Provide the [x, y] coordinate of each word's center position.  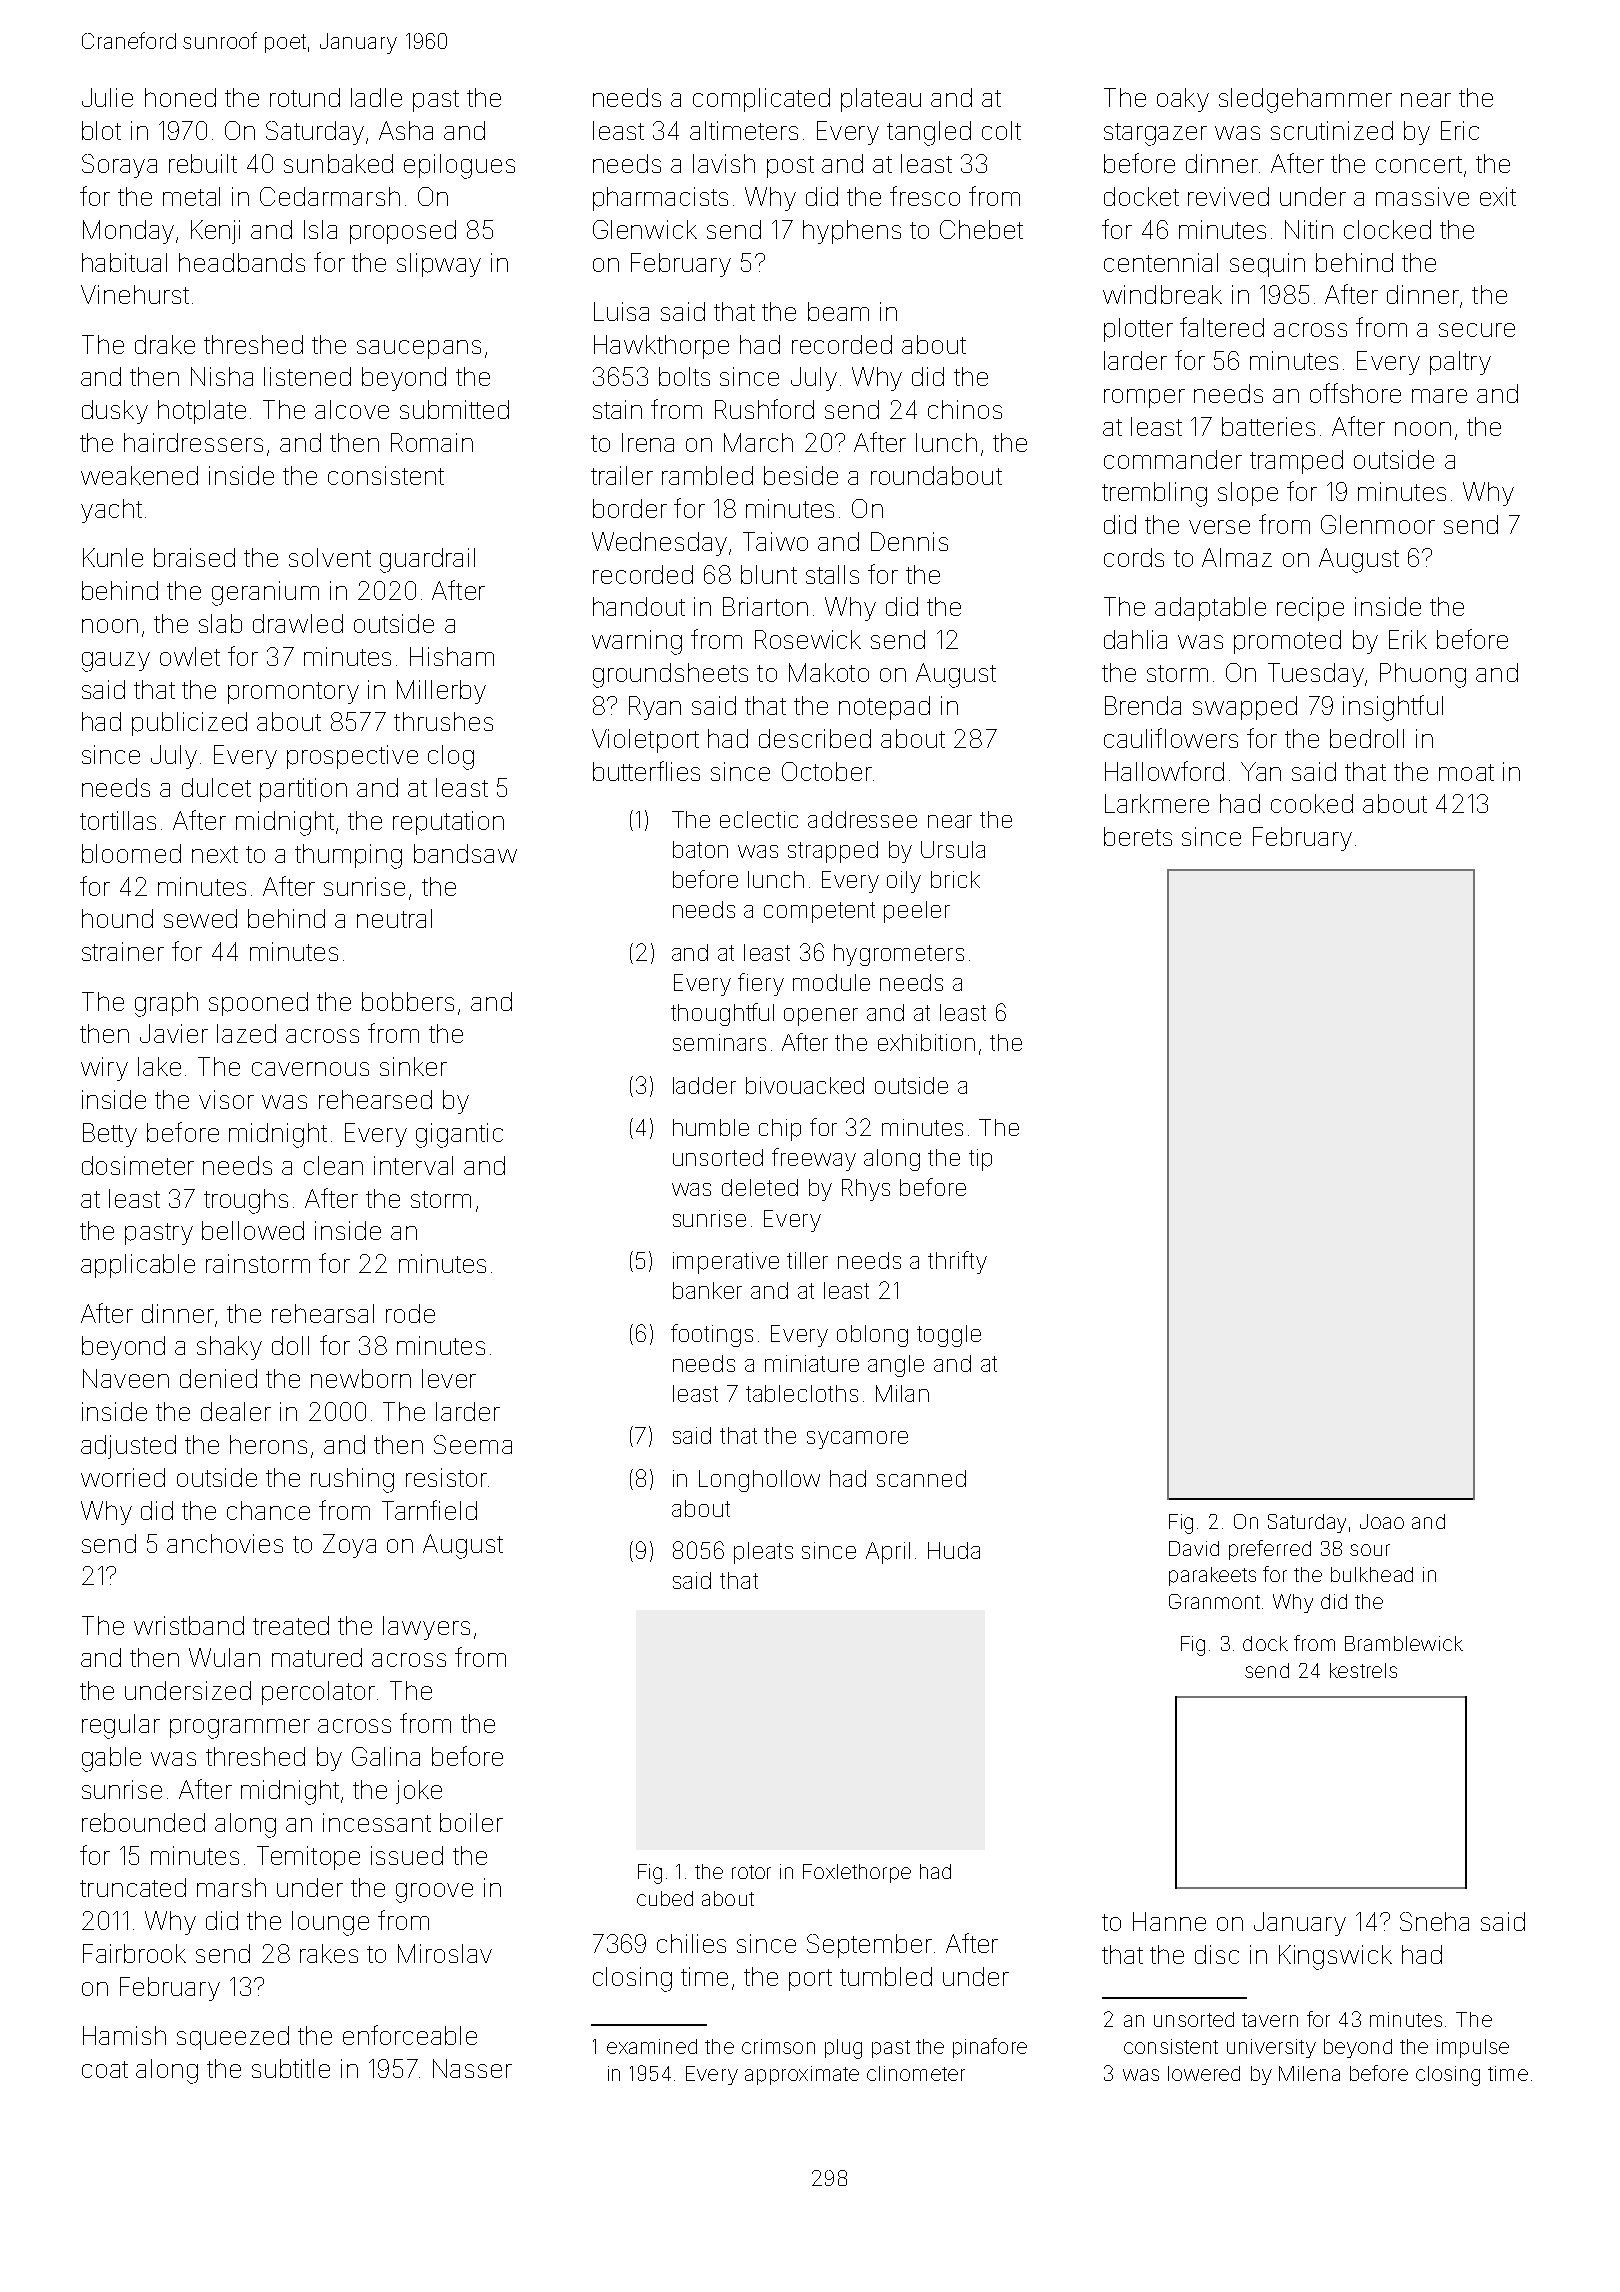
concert [1419, 164]
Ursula [953, 849]
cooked [1312, 803]
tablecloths [802, 1393]
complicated [761, 100]
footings [712, 1335]
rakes [329, 1953]
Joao [1382, 1521]
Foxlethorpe [857, 1873]
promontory [293, 693]
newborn [361, 1378]
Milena [1309, 2073]
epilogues [459, 166]
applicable [138, 1266]
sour [1370, 1550]
